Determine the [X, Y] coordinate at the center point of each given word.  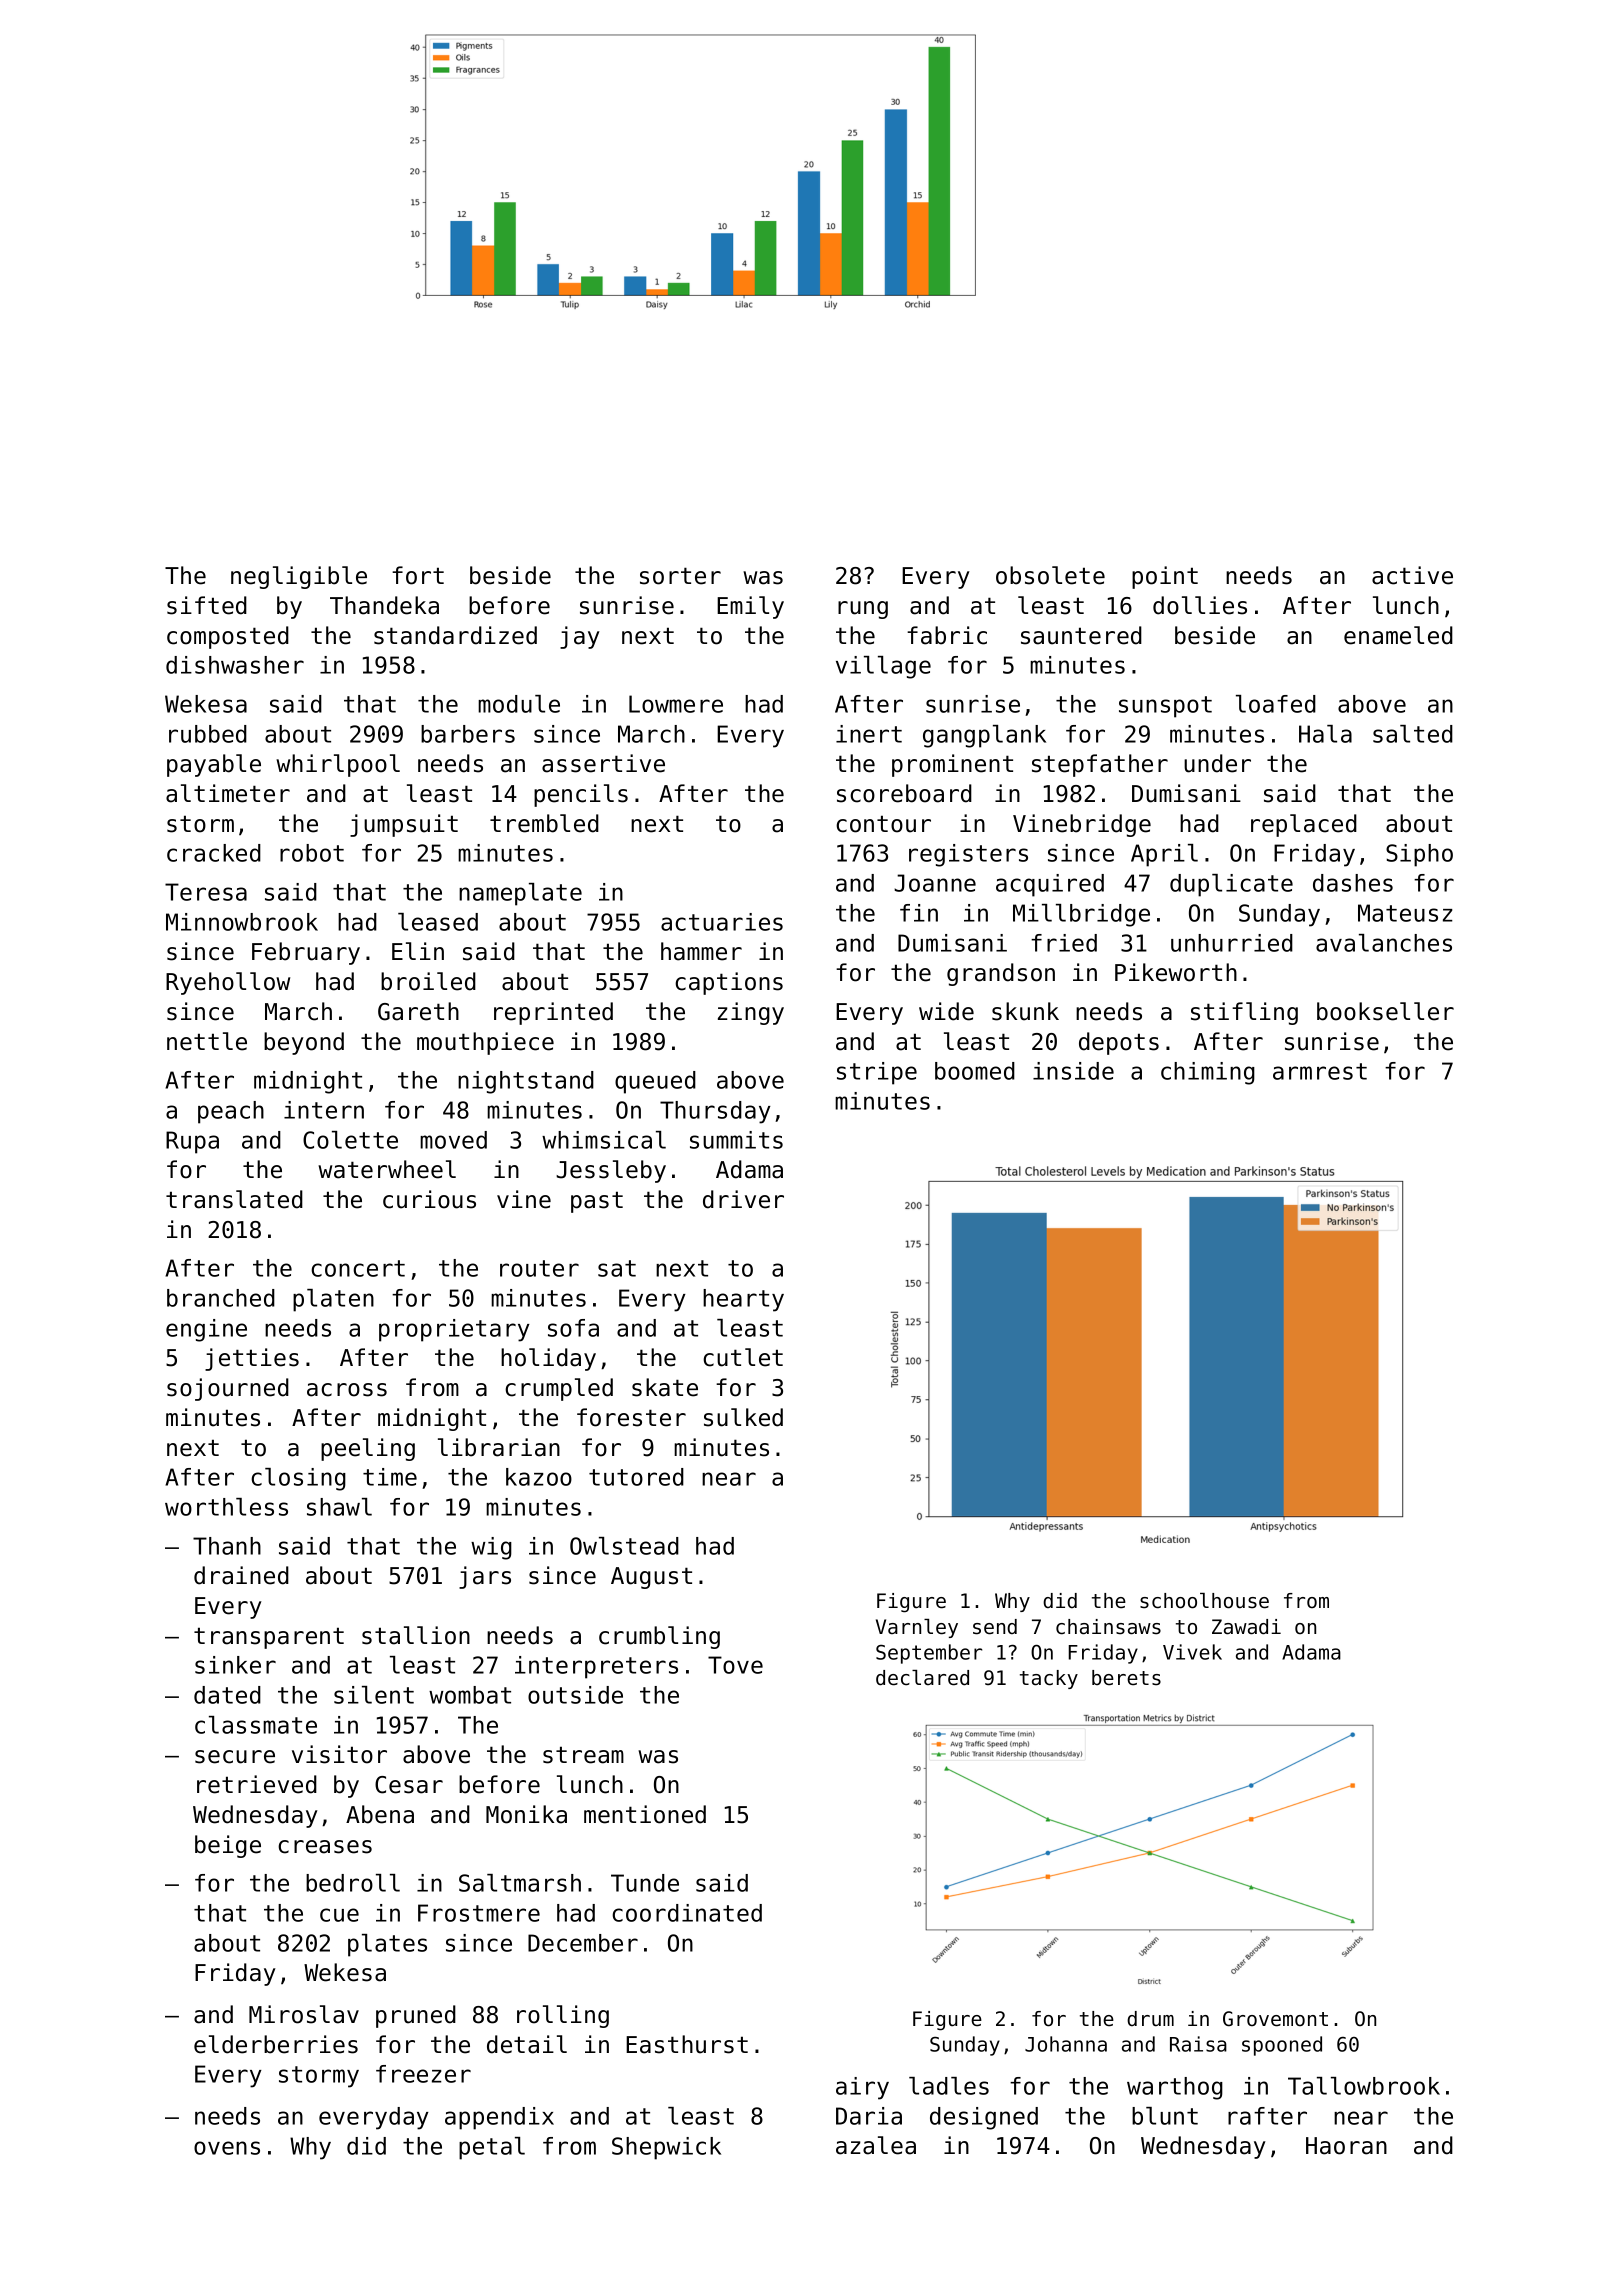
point [1165, 577]
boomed [975, 1071]
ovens [227, 2148]
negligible [299, 577]
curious [429, 1199]
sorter [680, 576]
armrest [1320, 1071]
